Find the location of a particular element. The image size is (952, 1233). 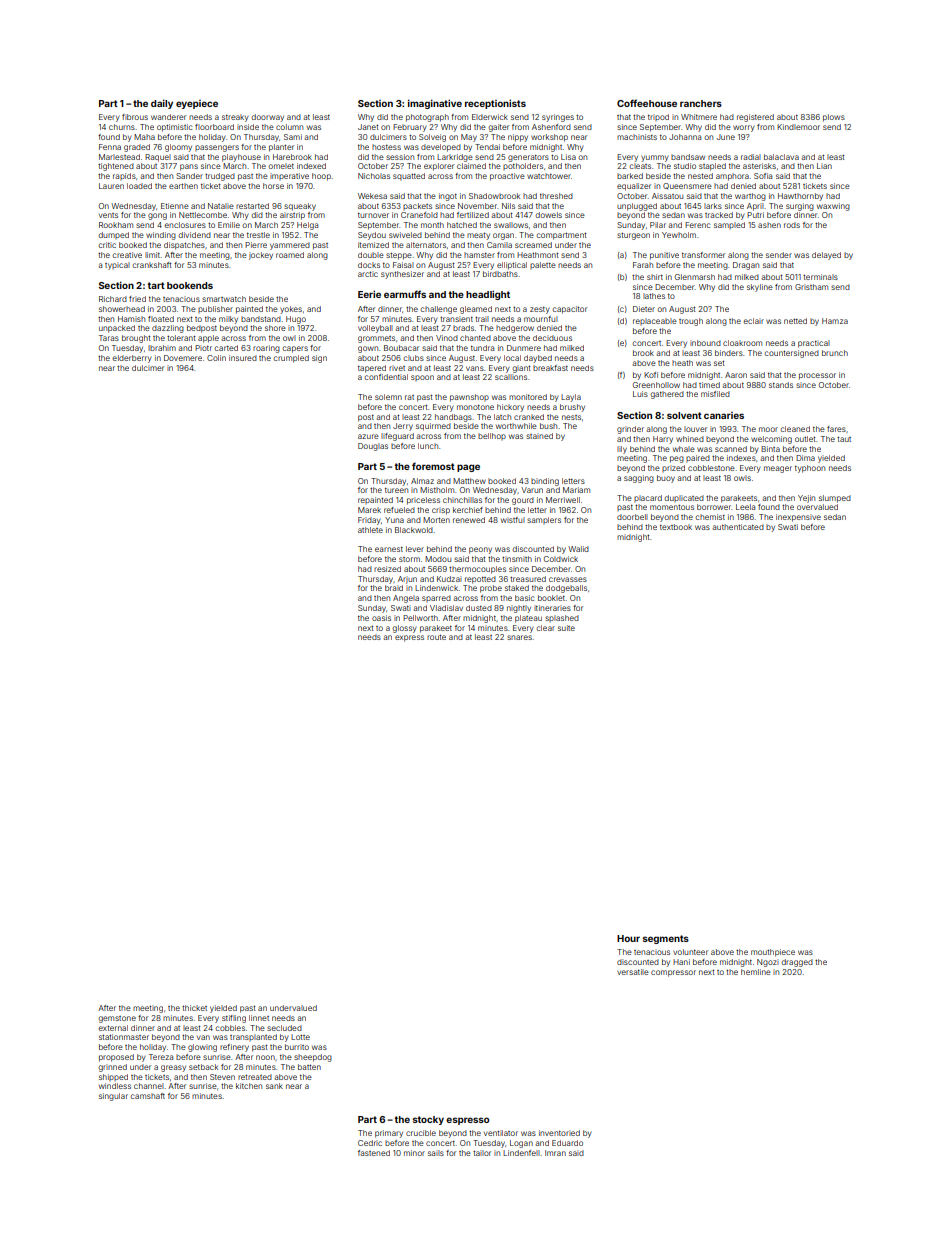

Eduardo is located at coordinates (567, 1143).
